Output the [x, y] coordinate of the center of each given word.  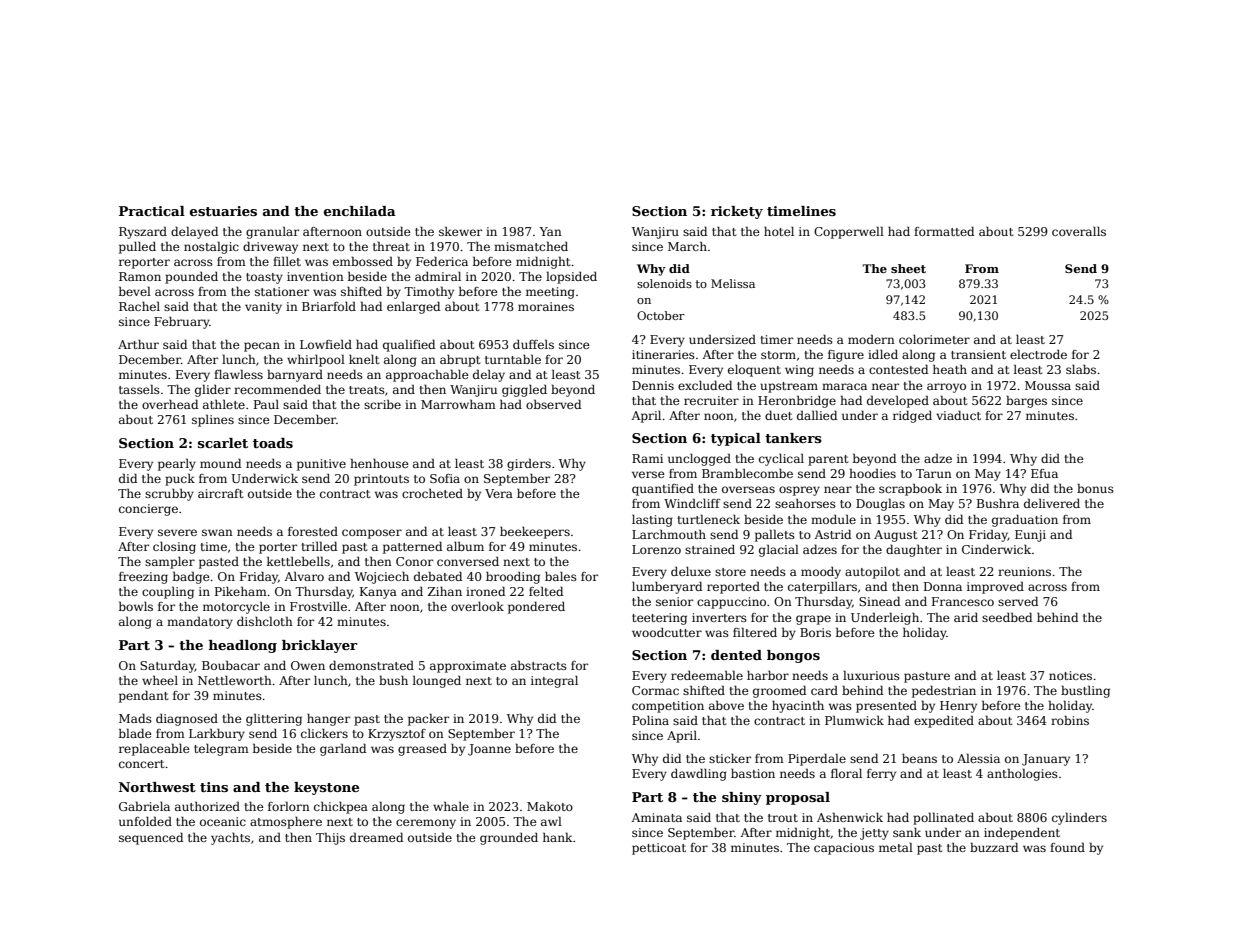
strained [710, 549]
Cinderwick [996, 549]
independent [1022, 833]
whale [451, 806]
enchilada [360, 211]
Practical [152, 211]
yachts [230, 838]
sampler [170, 563]
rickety [737, 212]
